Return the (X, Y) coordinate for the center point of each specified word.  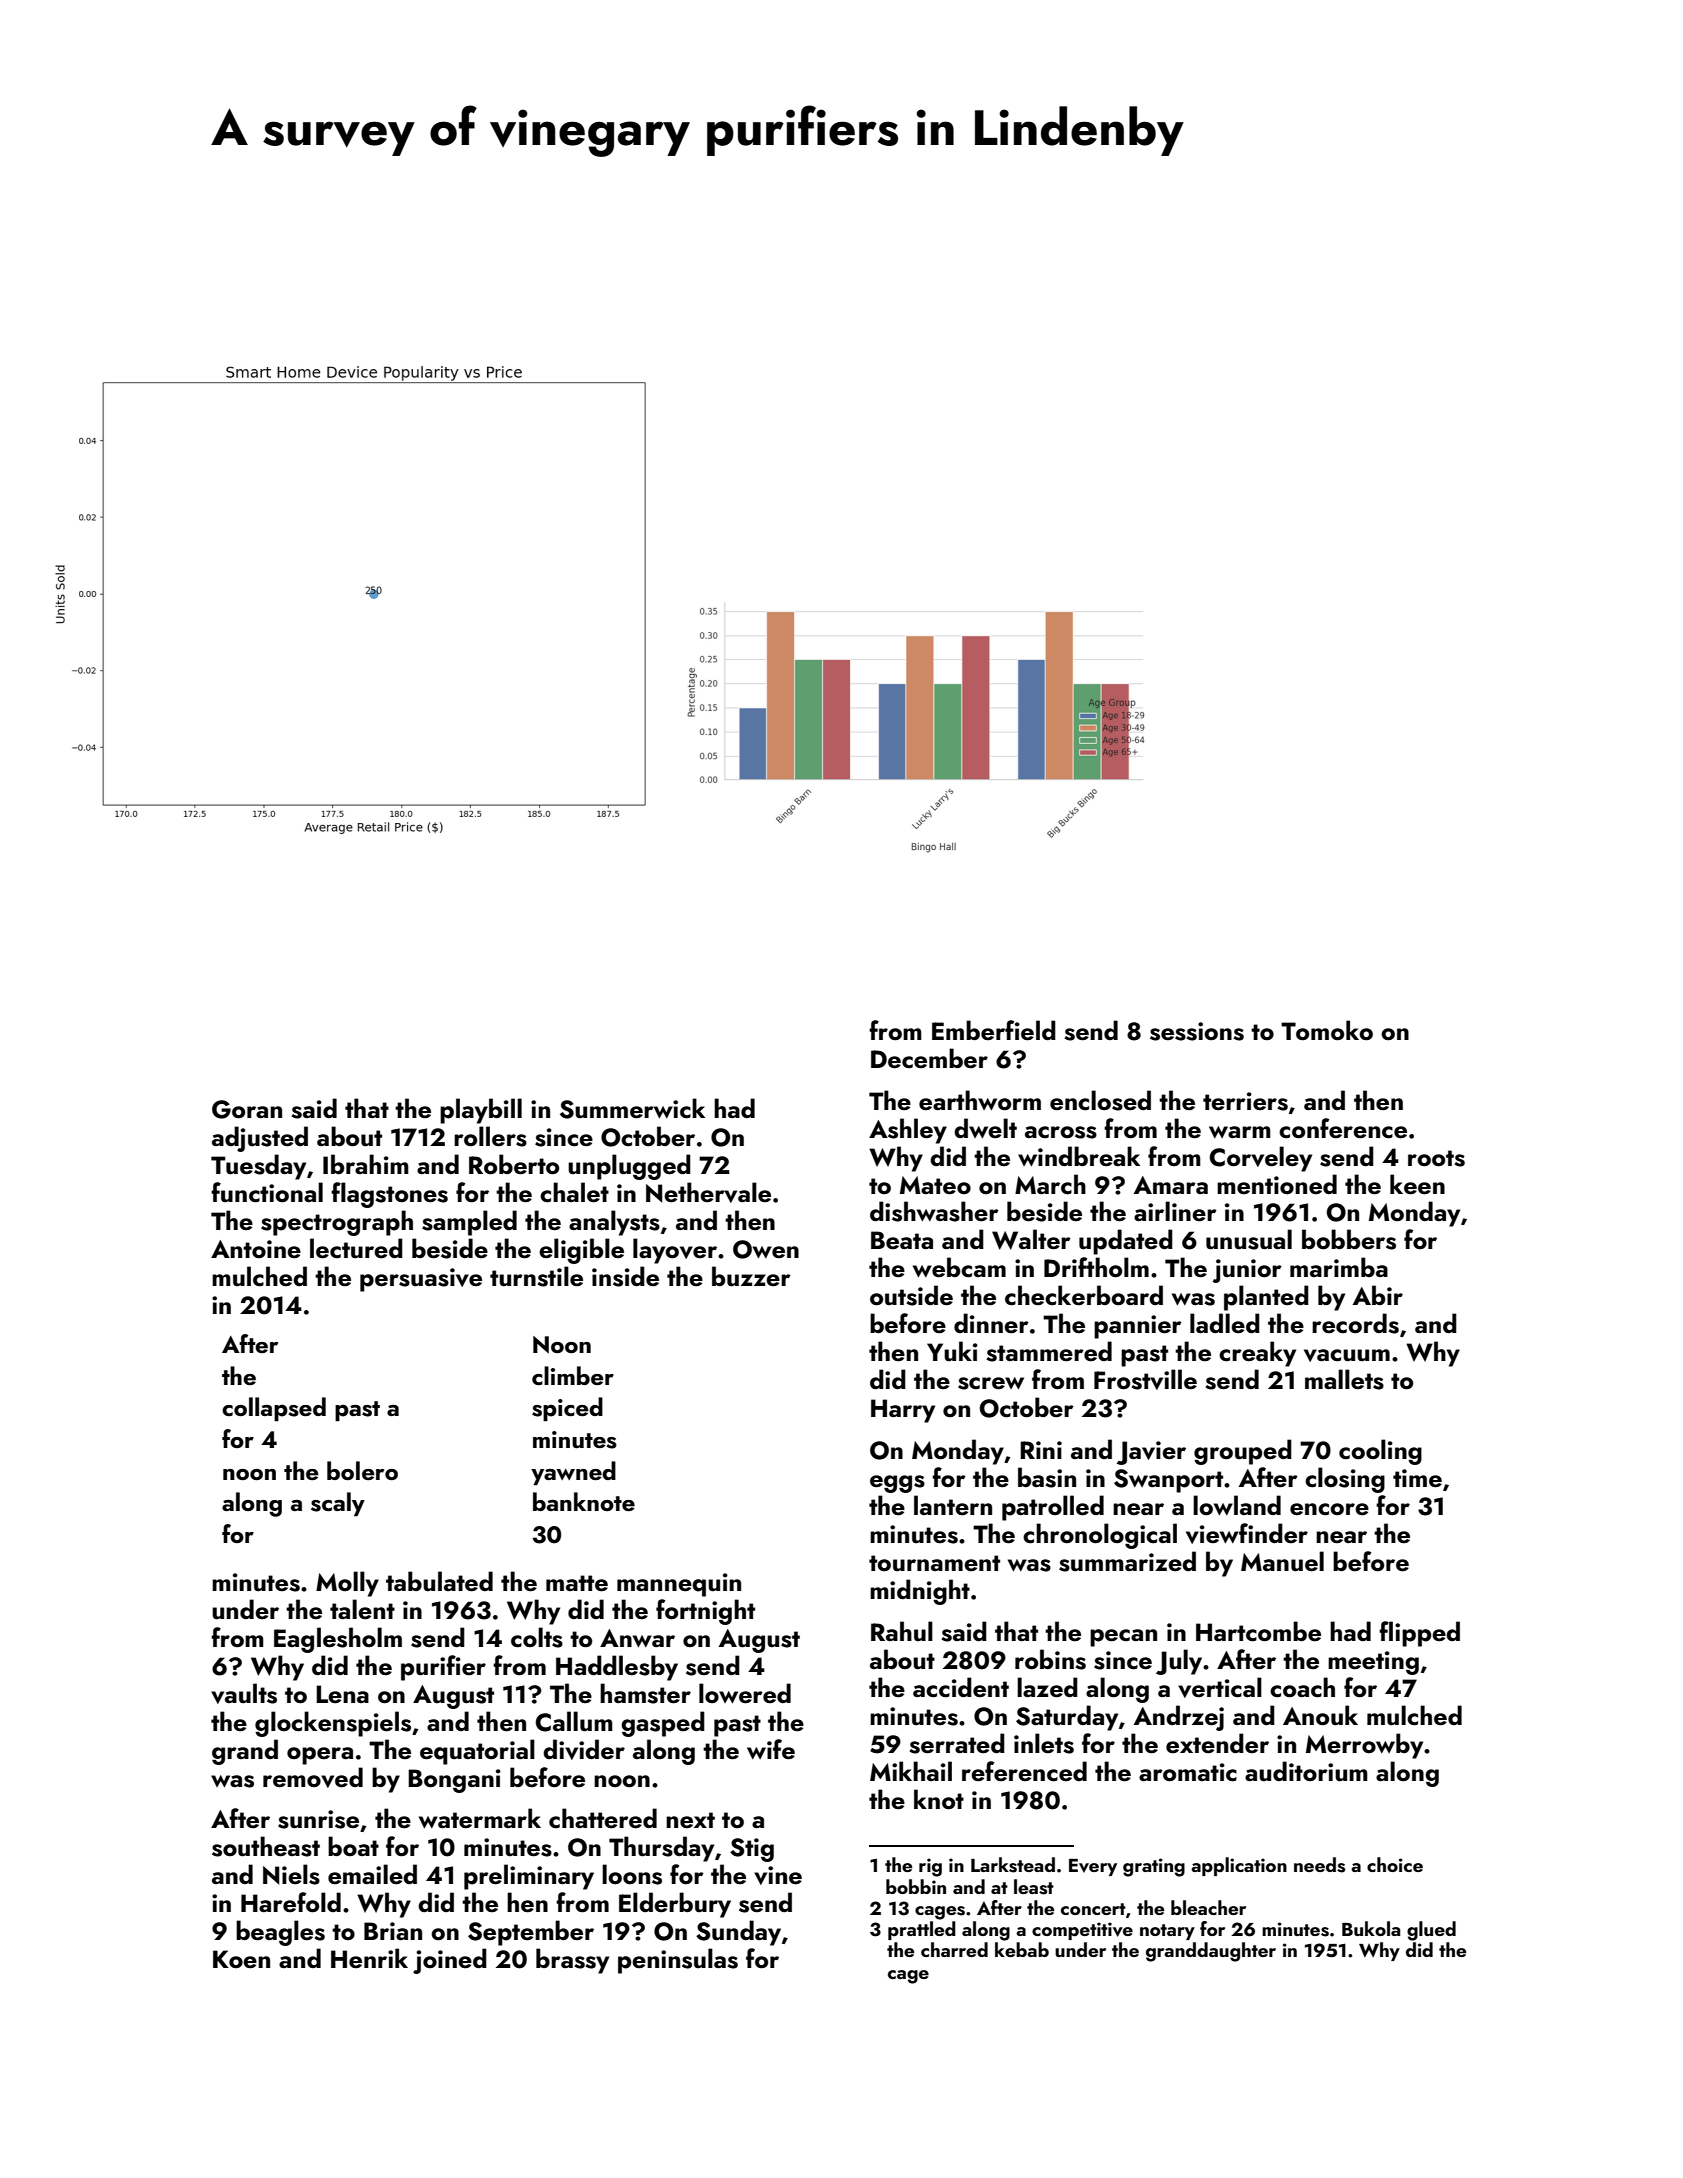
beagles (280, 1933)
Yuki (952, 1351)
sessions (1197, 1031)
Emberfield (994, 1030)
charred (954, 1949)
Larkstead (1013, 1865)
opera (320, 1756)
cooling (1380, 1452)
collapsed (274, 1409)
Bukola (1371, 1928)
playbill (481, 1111)
